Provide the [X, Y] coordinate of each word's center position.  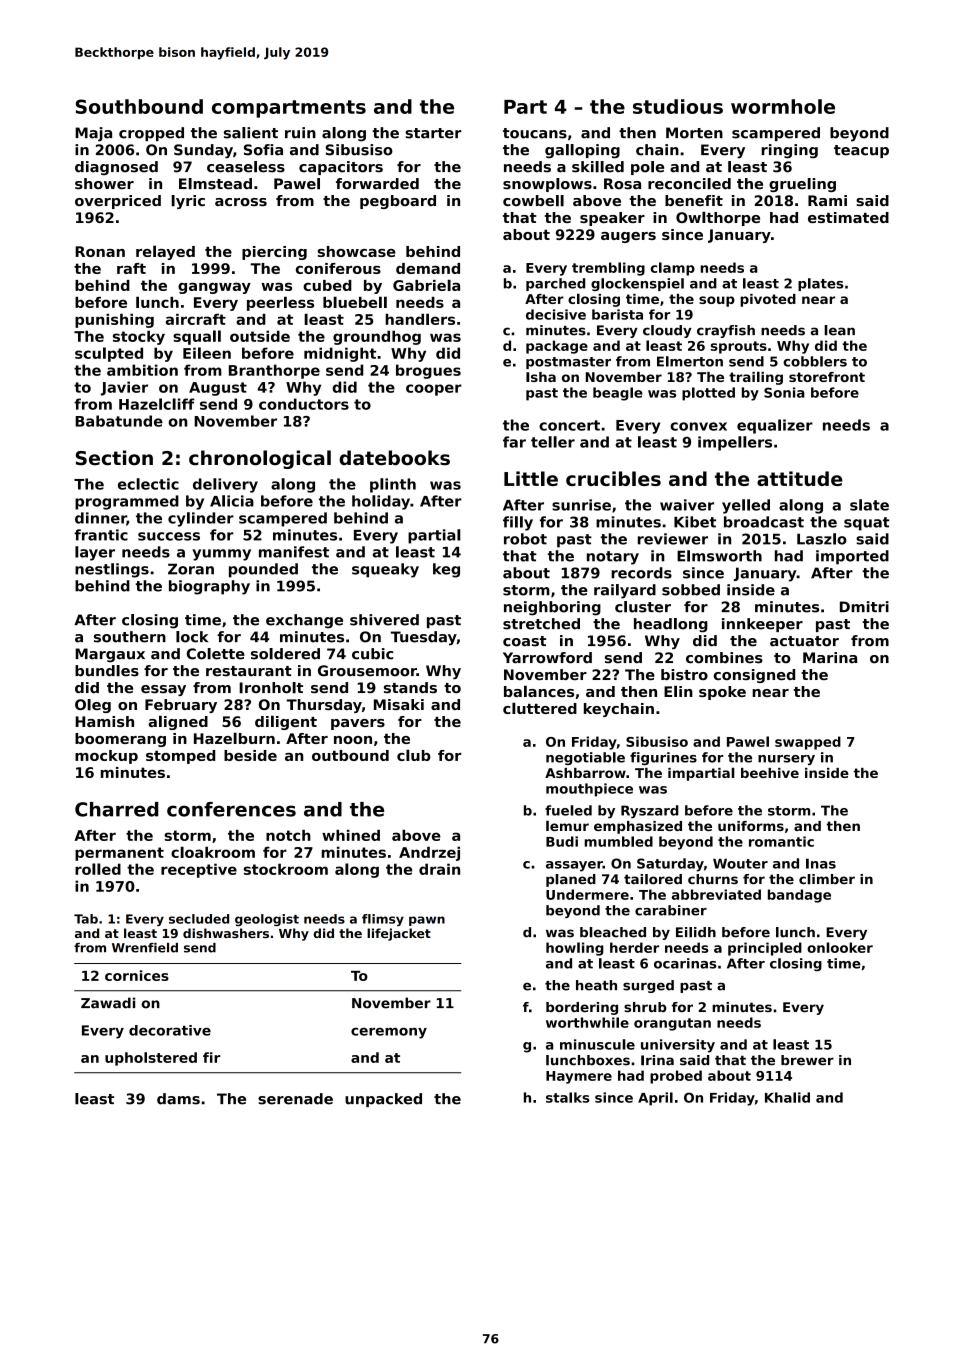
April [655, 1099]
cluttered [540, 708]
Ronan [100, 251]
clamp [673, 269]
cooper [434, 390]
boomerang [120, 740]
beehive [770, 773]
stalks [568, 1097]
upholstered [151, 1059]
